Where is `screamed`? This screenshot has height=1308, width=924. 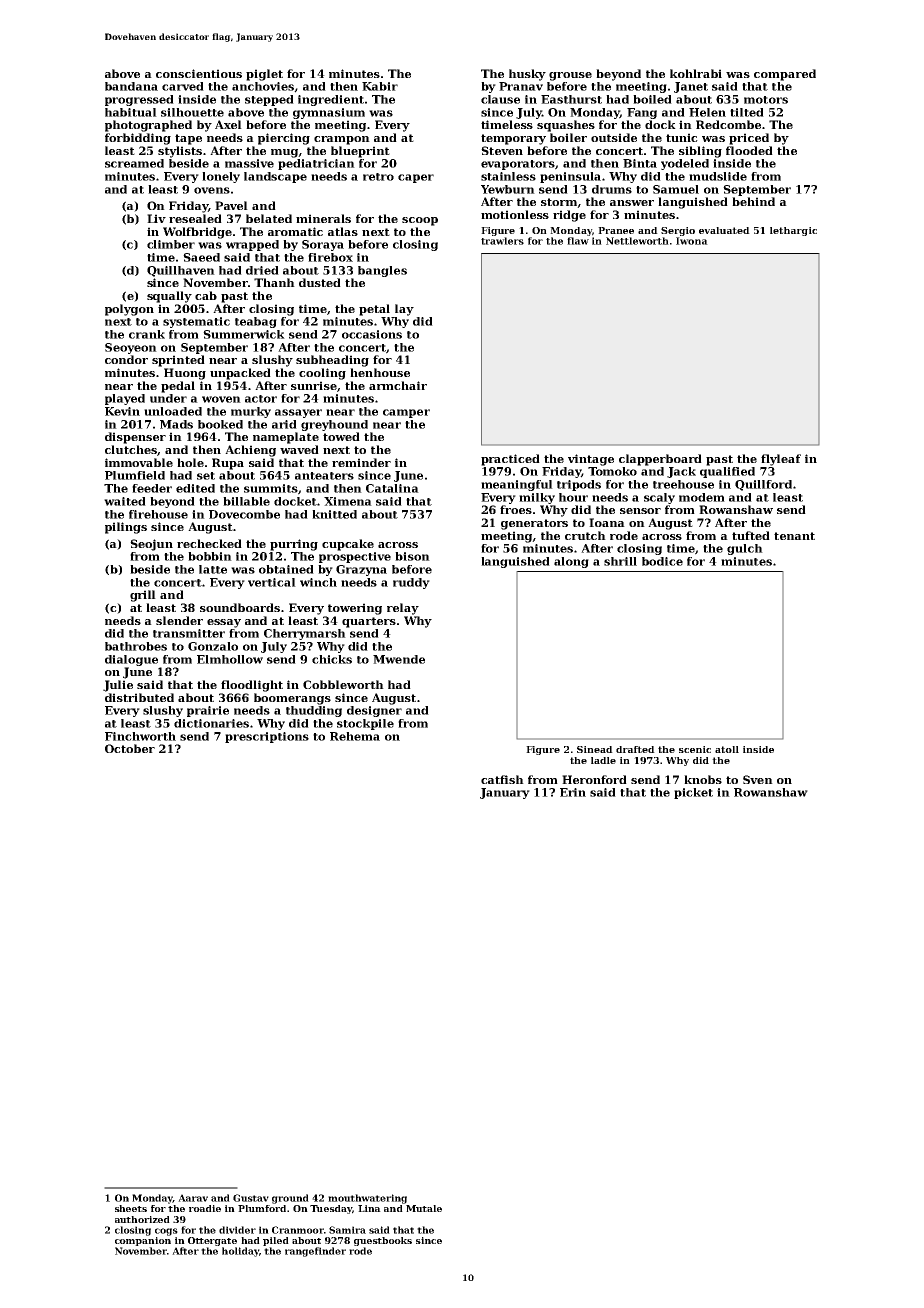 screamed is located at coordinates (134, 163).
